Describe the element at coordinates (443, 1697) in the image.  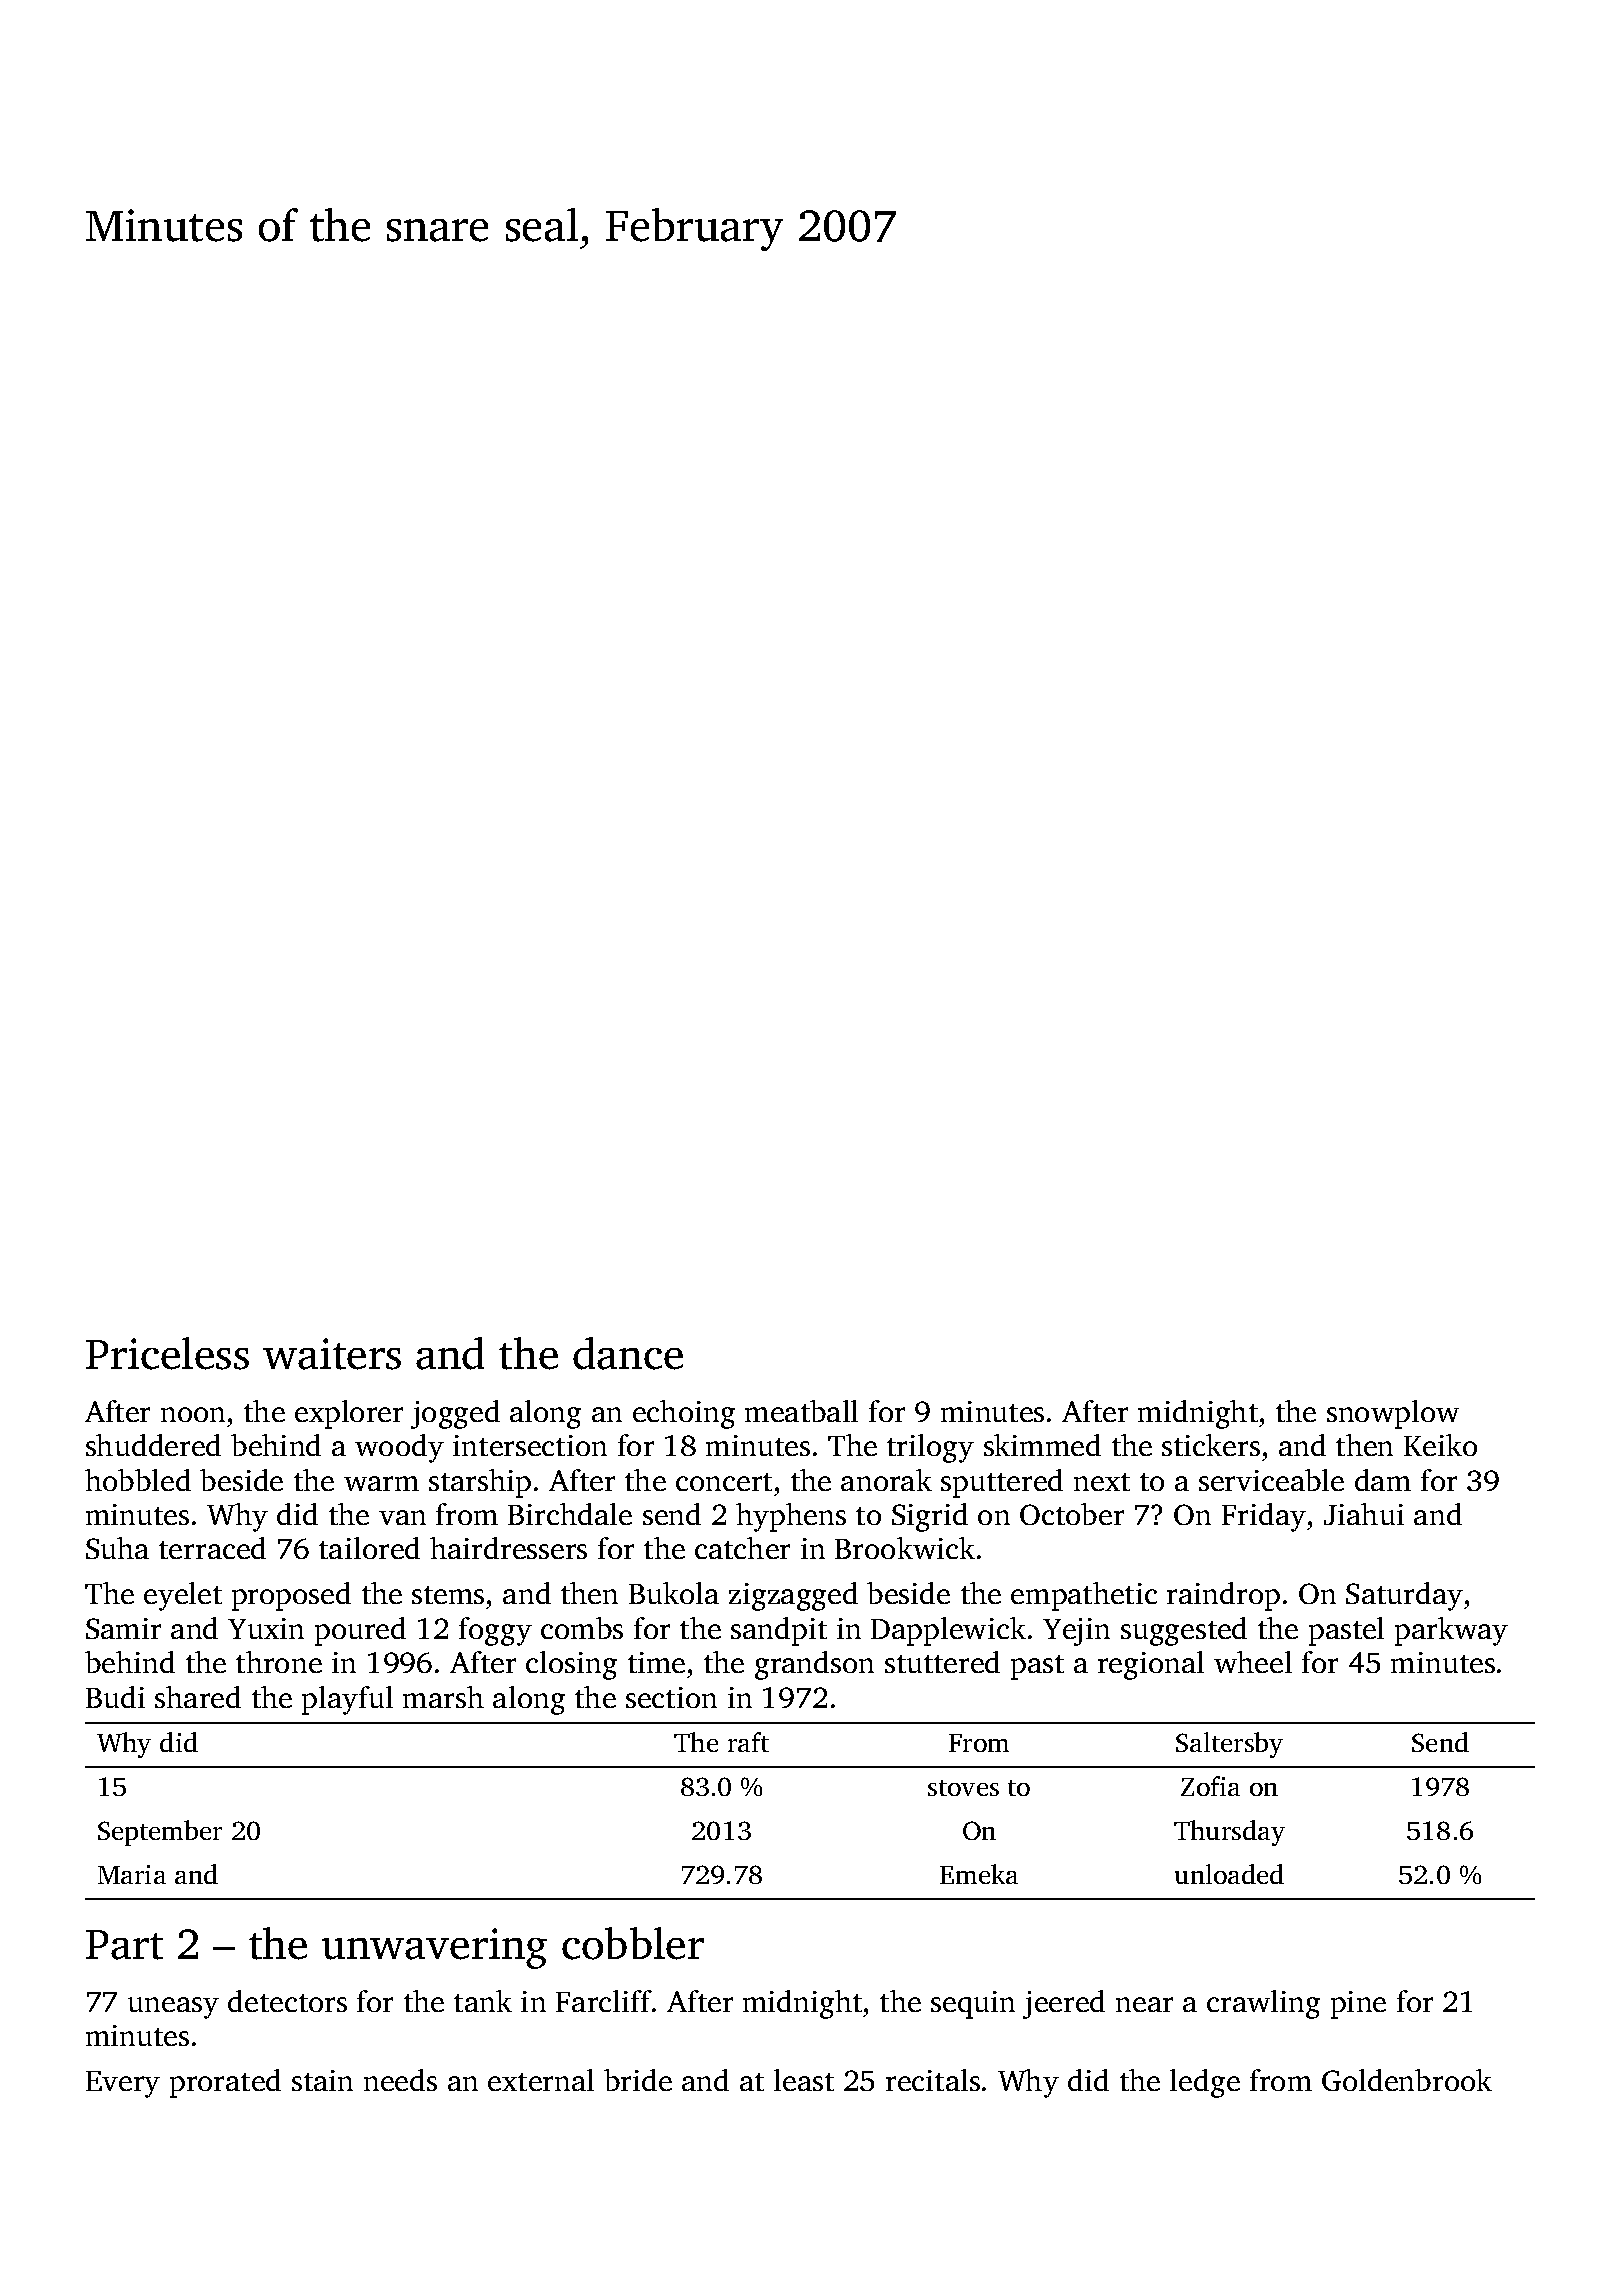
I see `marsh` at that location.
